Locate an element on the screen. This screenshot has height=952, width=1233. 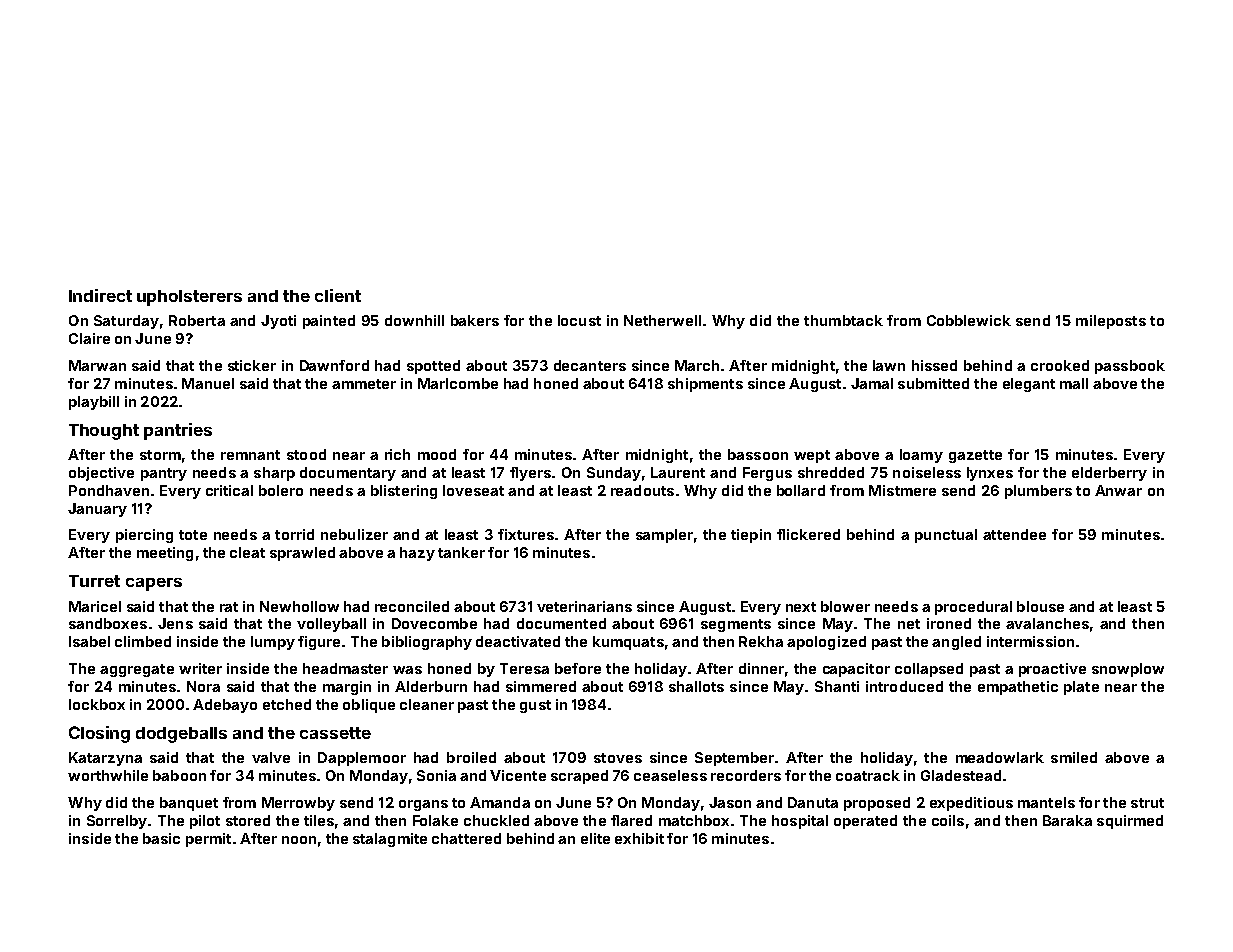
Jamal is located at coordinates (872, 383).
